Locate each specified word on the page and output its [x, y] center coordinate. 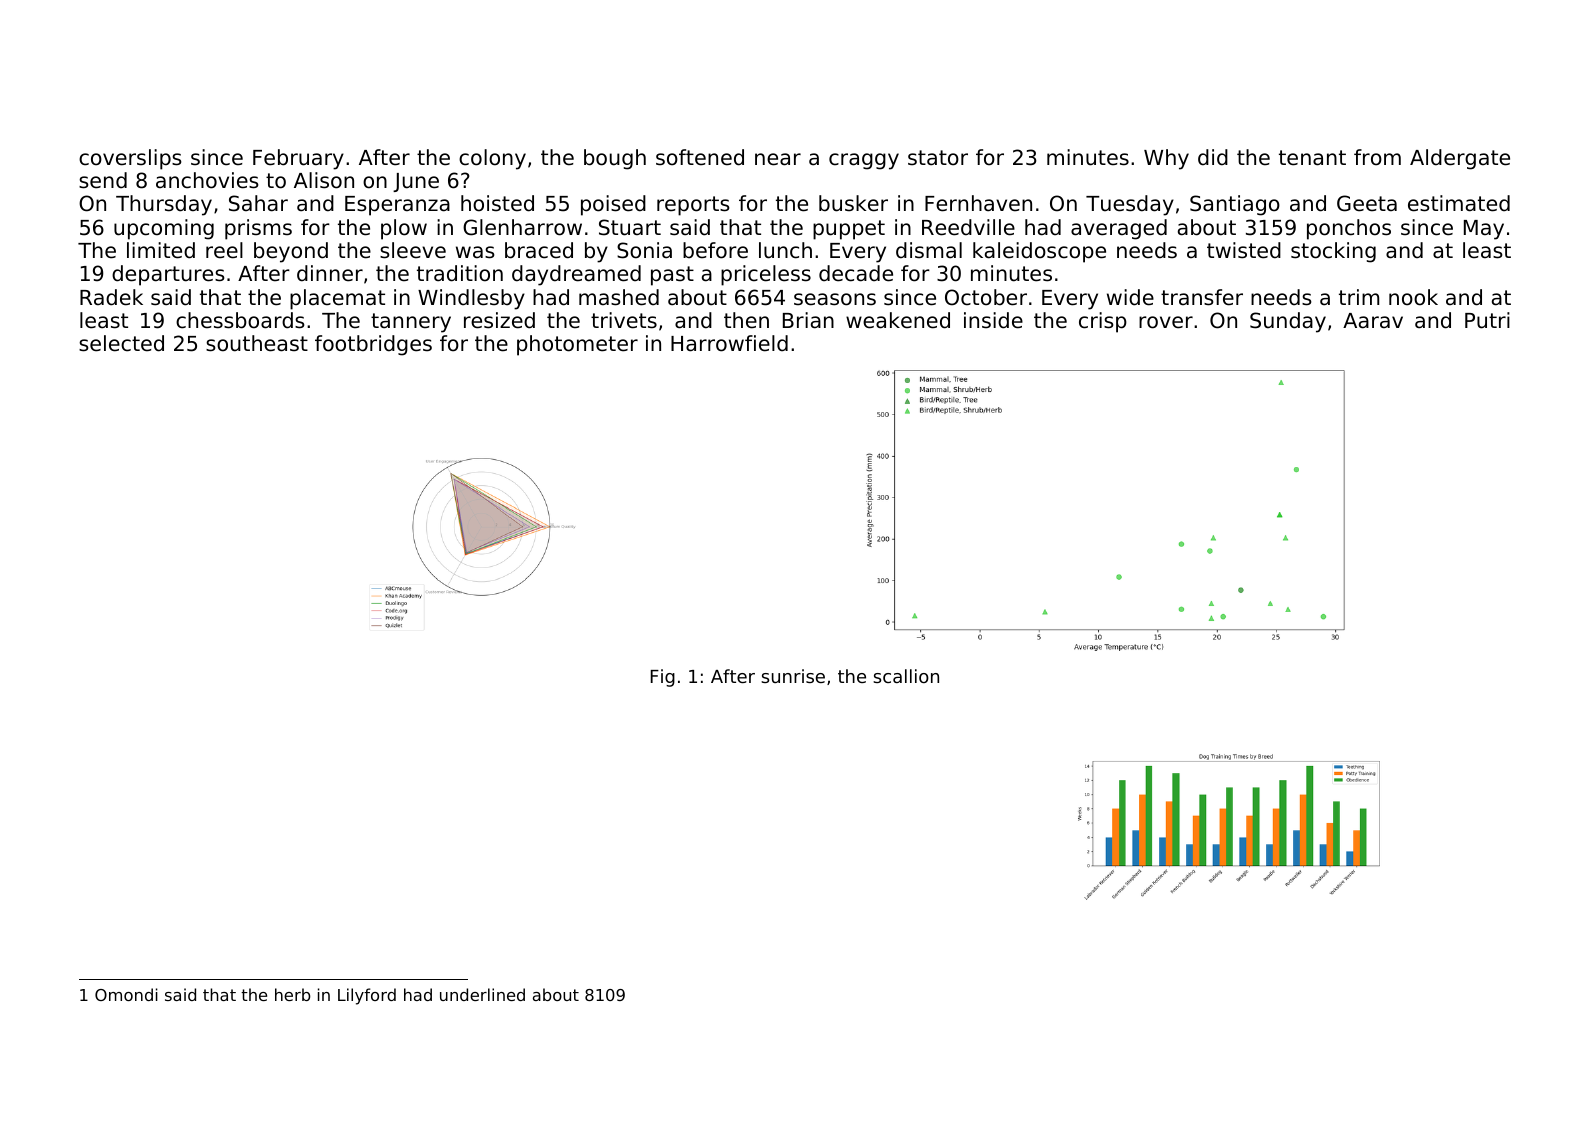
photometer [577, 345]
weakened [898, 320]
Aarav [1373, 321]
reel [224, 250]
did [1213, 157]
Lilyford [367, 996]
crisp [1103, 322]
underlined [482, 994]
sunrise [793, 676]
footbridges [373, 345]
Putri [1487, 320]
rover [1166, 322]
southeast [257, 343]
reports [693, 206]
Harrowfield [729, 343]
